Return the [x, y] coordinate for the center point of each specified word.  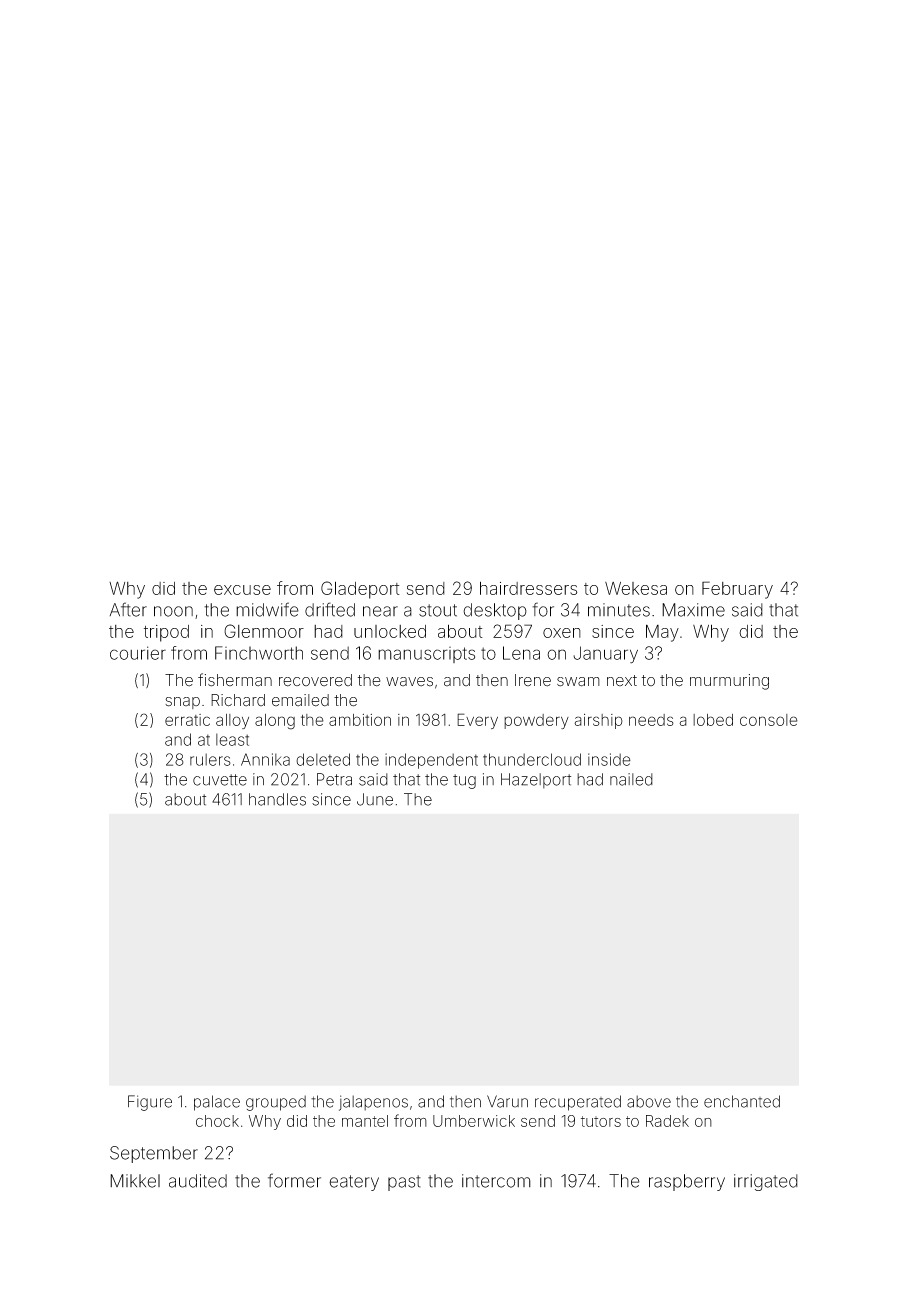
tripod [166, 633]
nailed [631, 779]
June [375, 799]
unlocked [390, 631]
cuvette [220, 780]
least [232, 739]
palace [217, 1103]
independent [431, 761]
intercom [496, 1181]
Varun [507, 1101]
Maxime [693, 610]
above [649, 1101]
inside [609, 759]
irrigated [766, 1182]
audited [198, 1181]
